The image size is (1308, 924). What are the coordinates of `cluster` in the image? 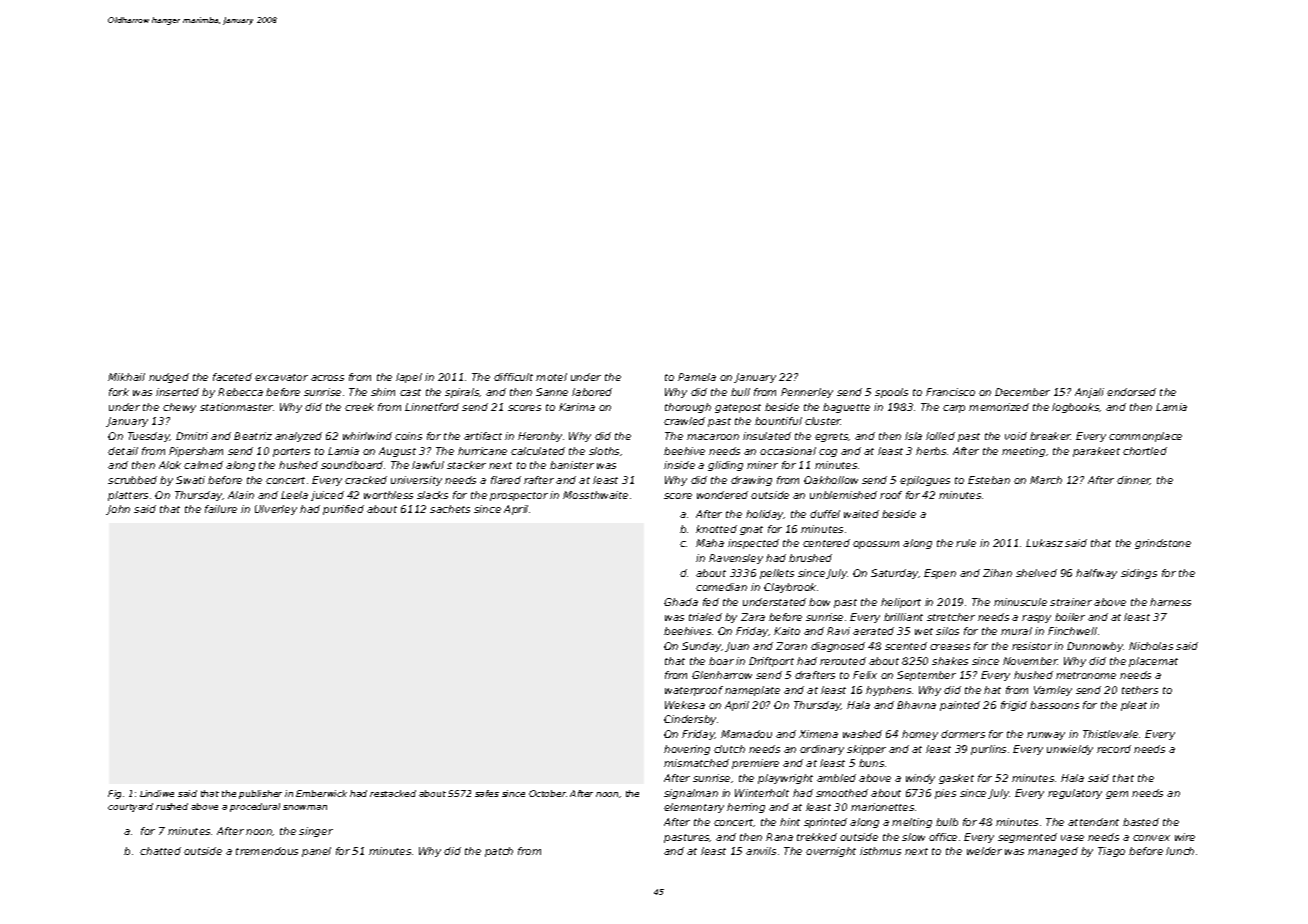 It's located at (823, 421).
